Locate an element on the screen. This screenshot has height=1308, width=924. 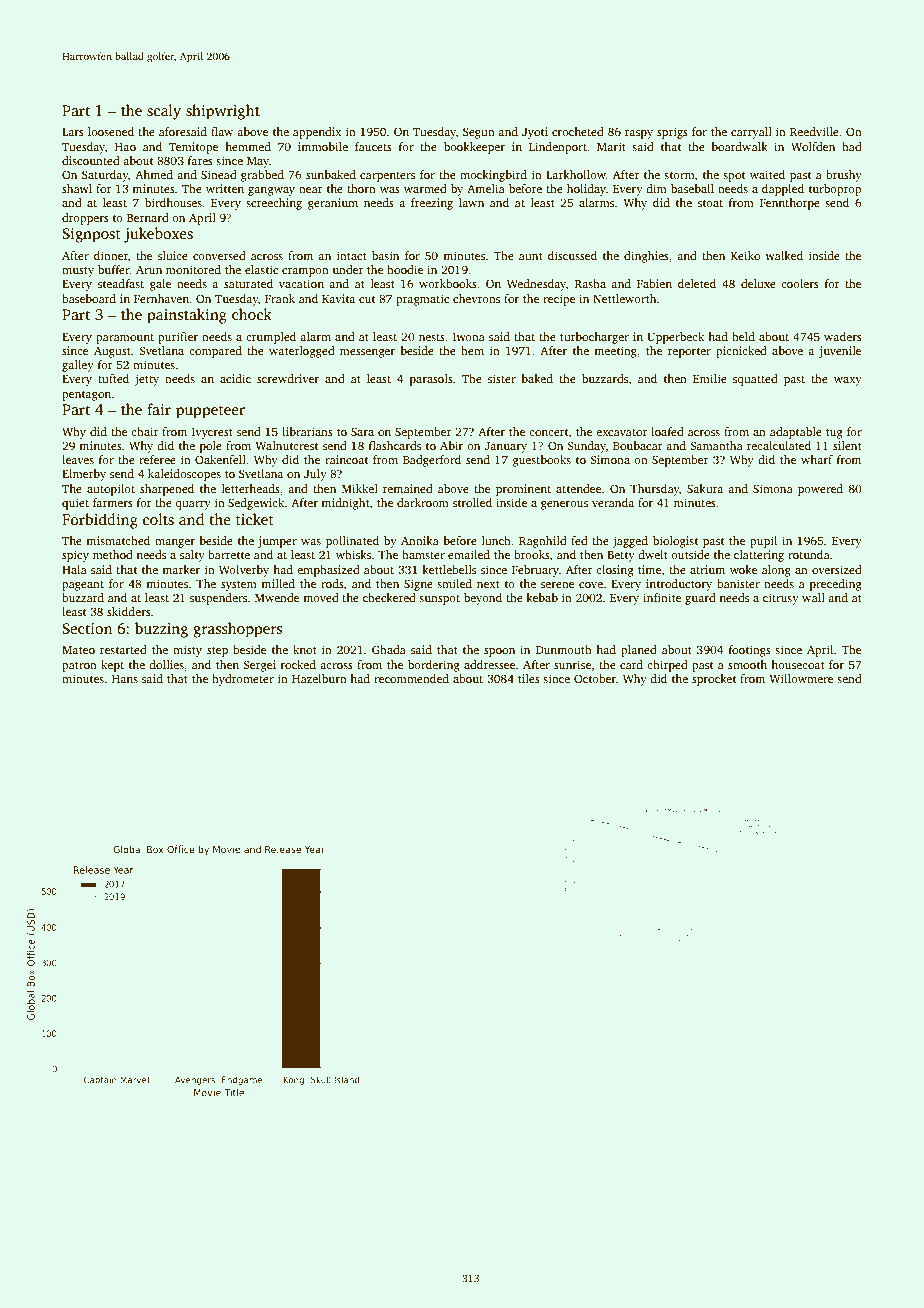
pollinated is located at coordinates (352, 542).
